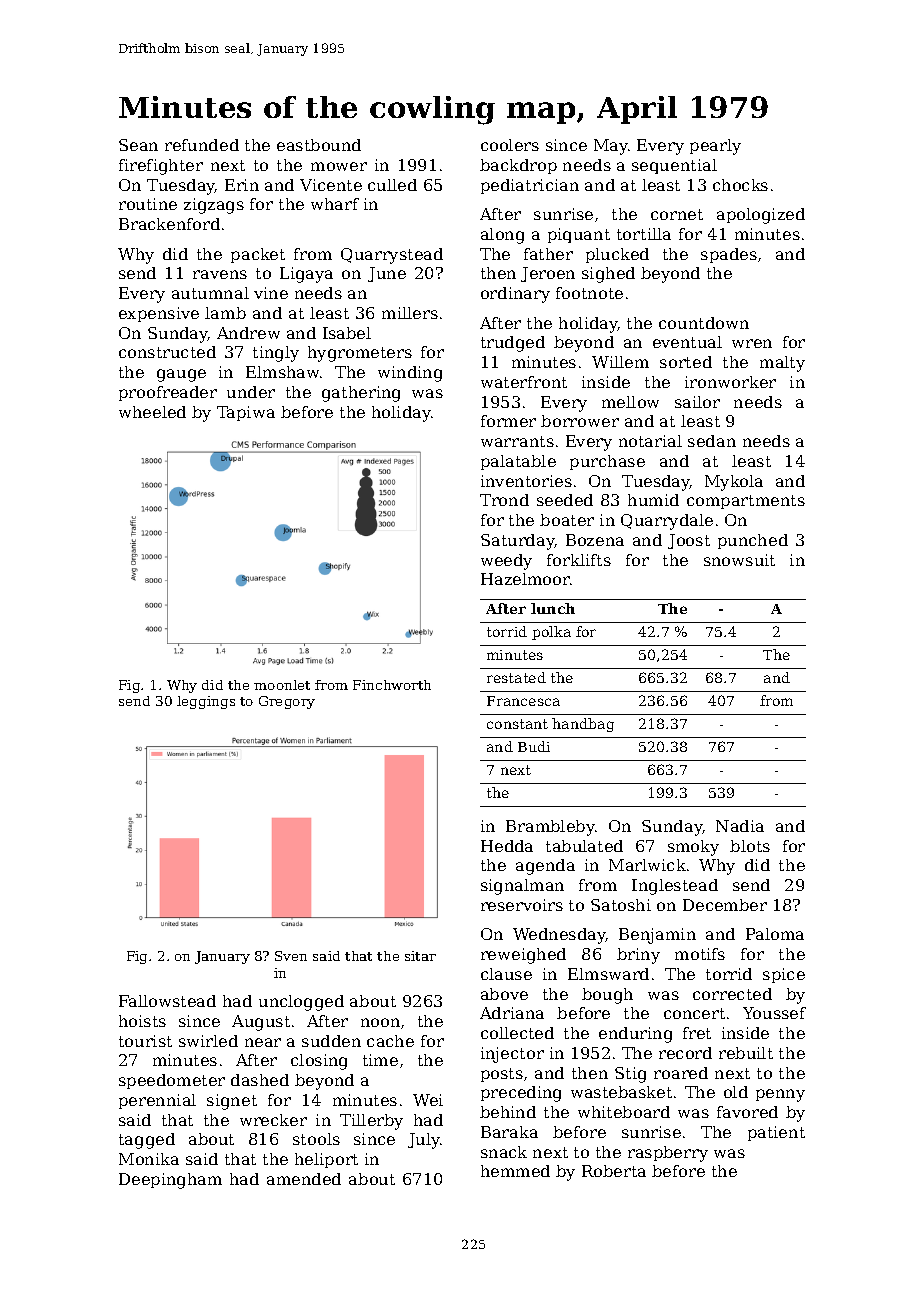 The height and width of the image is (1308, 924). Describe the element at coordinates (206, 702) in the image. I see `leggings` at that location.
